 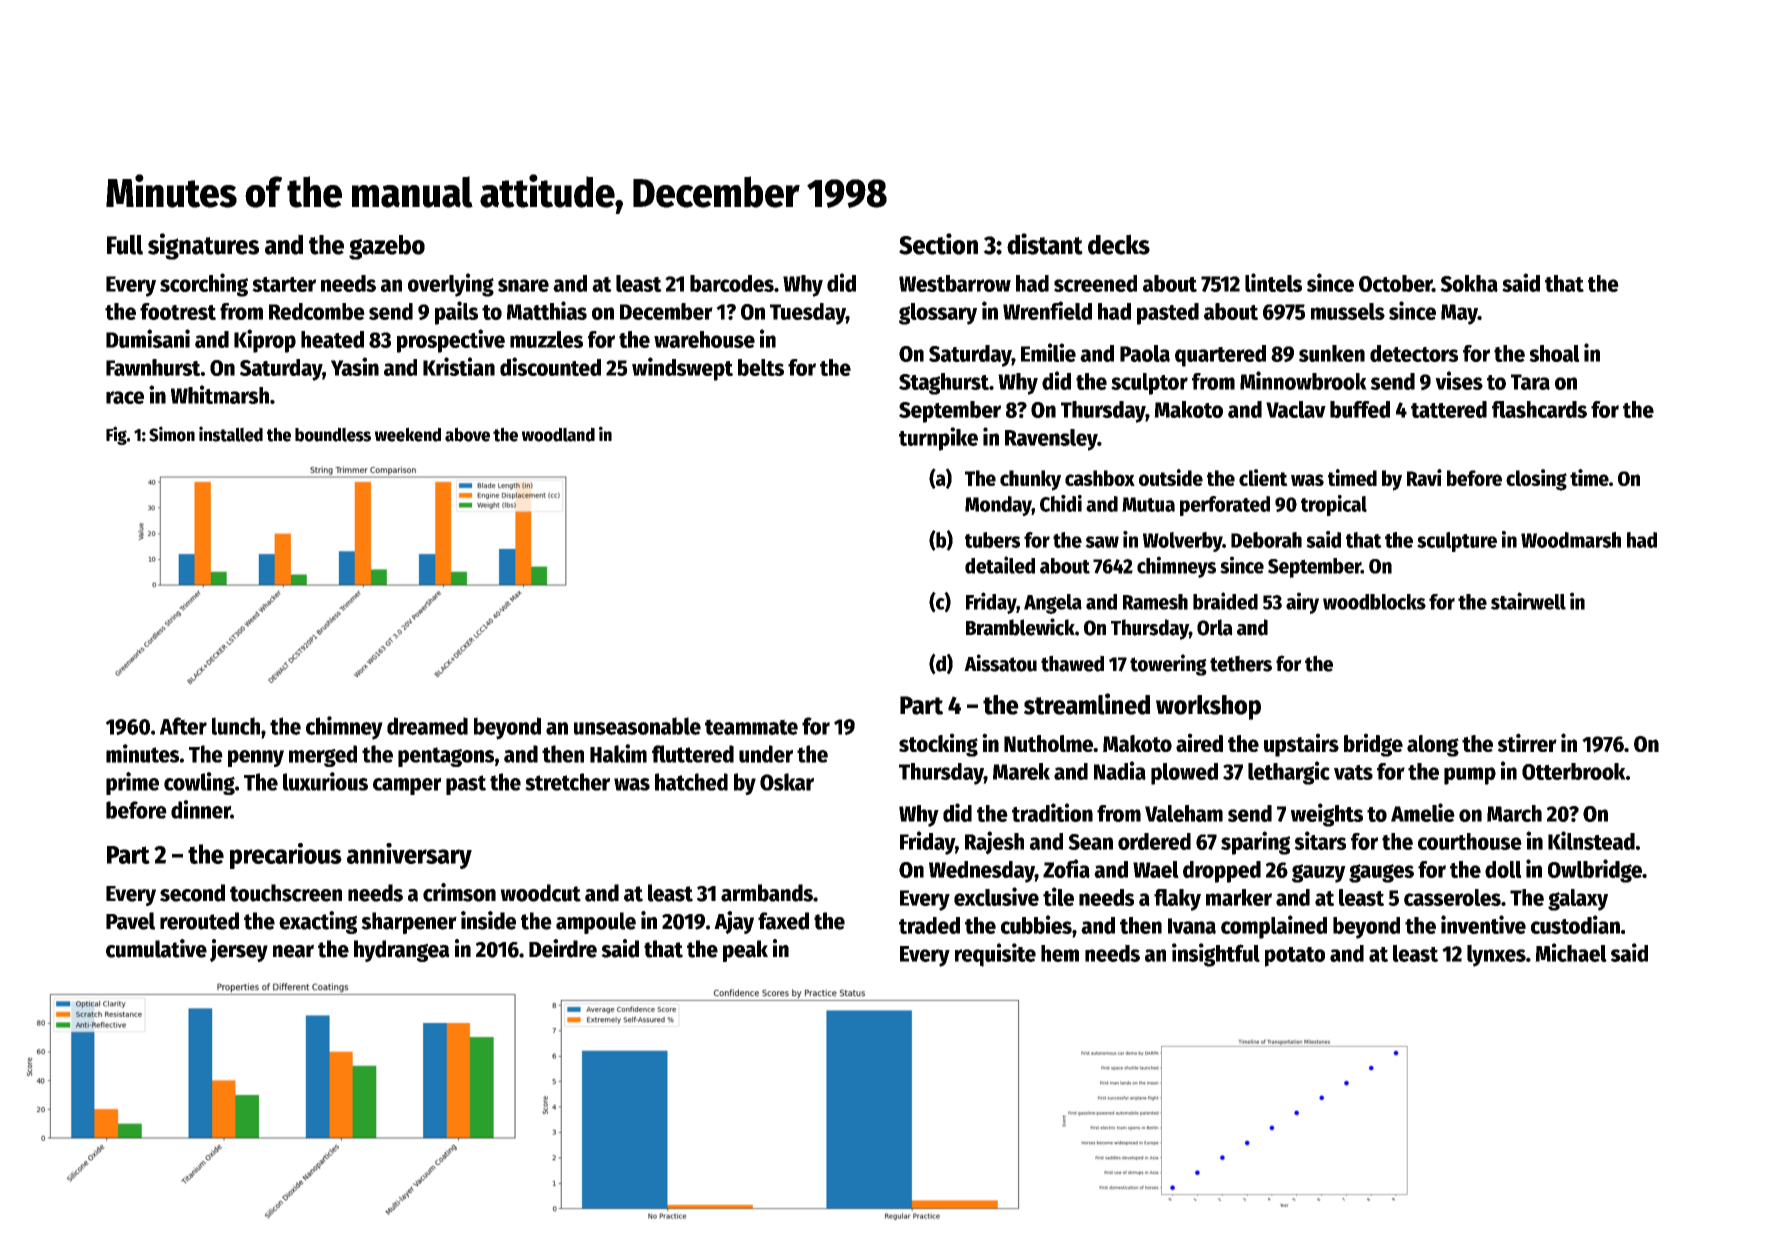 I want to click on Aissatou, so click(x=1000, y=663).
